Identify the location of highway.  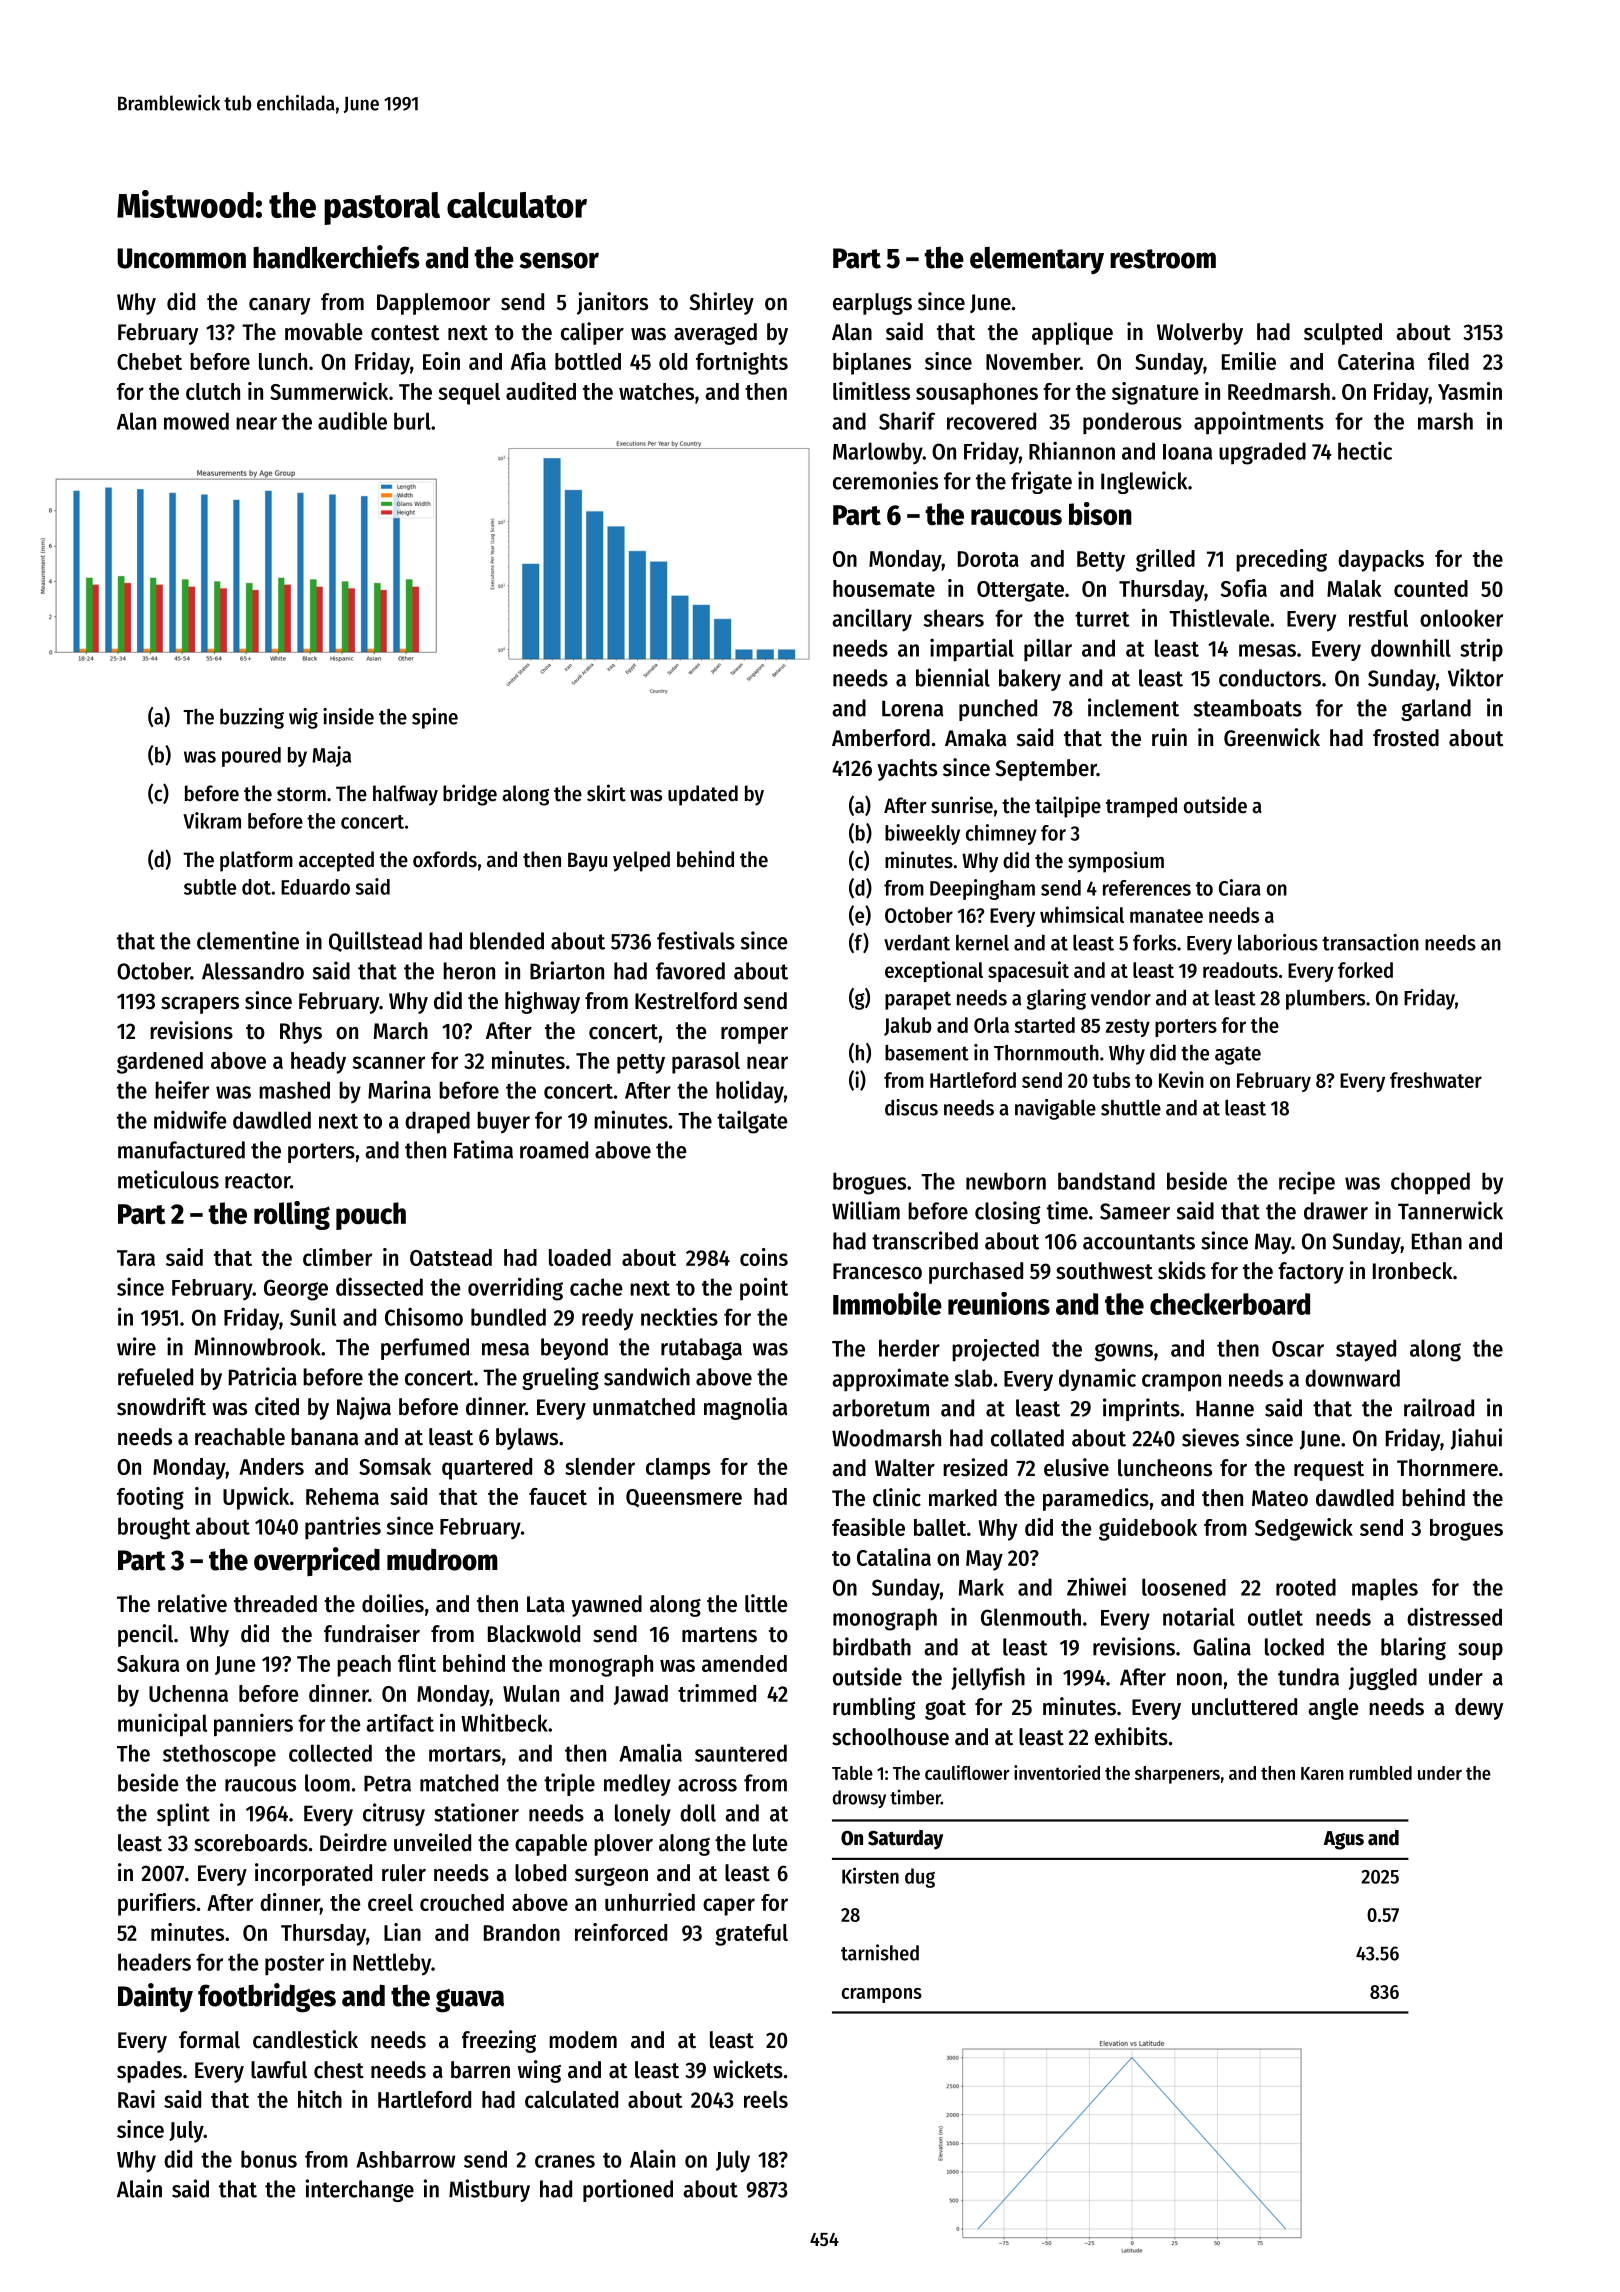
(542, 1002).
